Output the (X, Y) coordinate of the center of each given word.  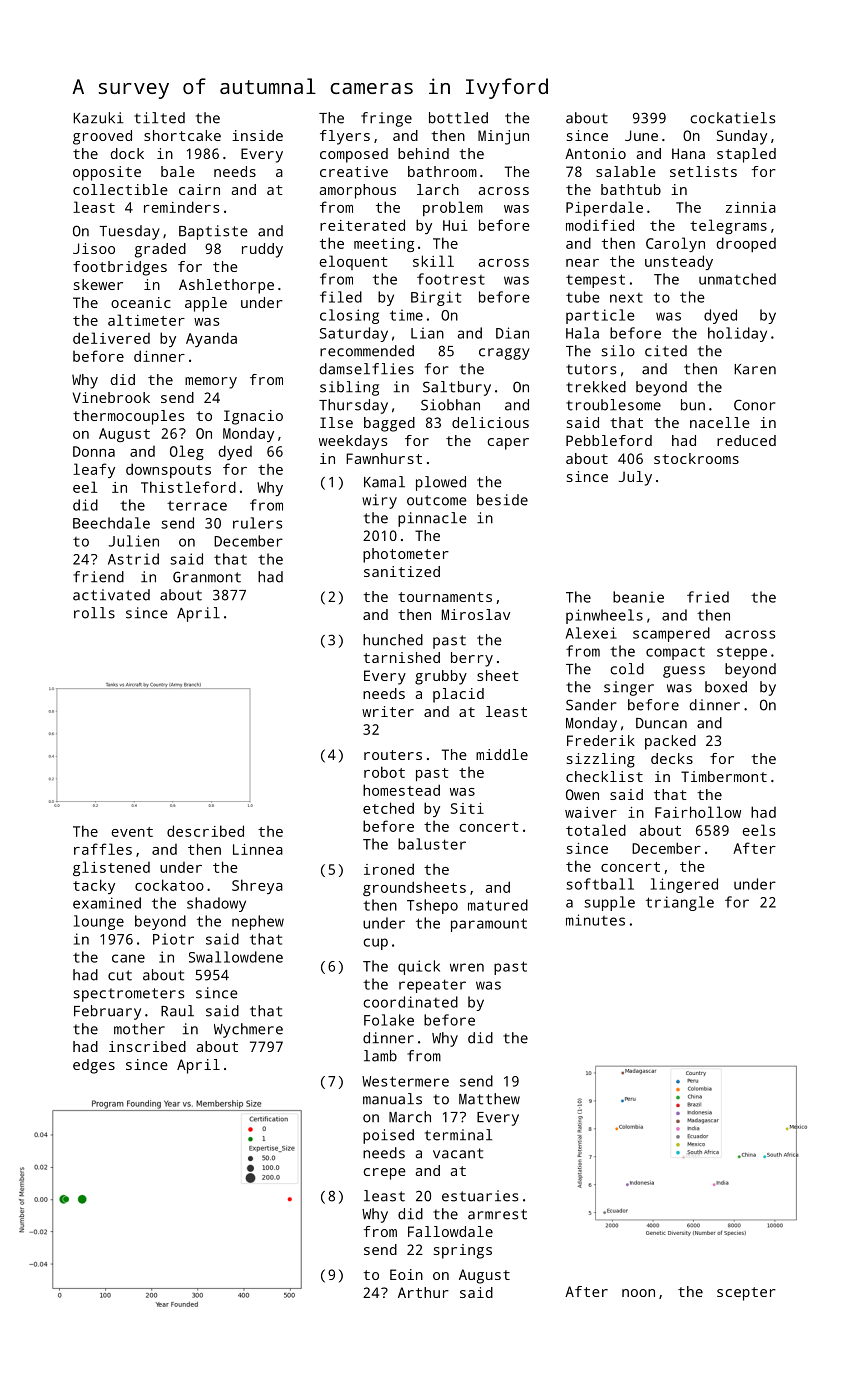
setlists (703, 171)
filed (341, 297)
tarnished (401, 657)
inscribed (147, 1046)
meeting (384, 245)
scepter (746, 1294)
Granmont (207, 577)
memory (211, 383)
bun (693, 405)
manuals (392, 1099)
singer (629, 688)
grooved (102, 137)
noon (638, 1293)
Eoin (406, 1274)
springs (463, 1251)
